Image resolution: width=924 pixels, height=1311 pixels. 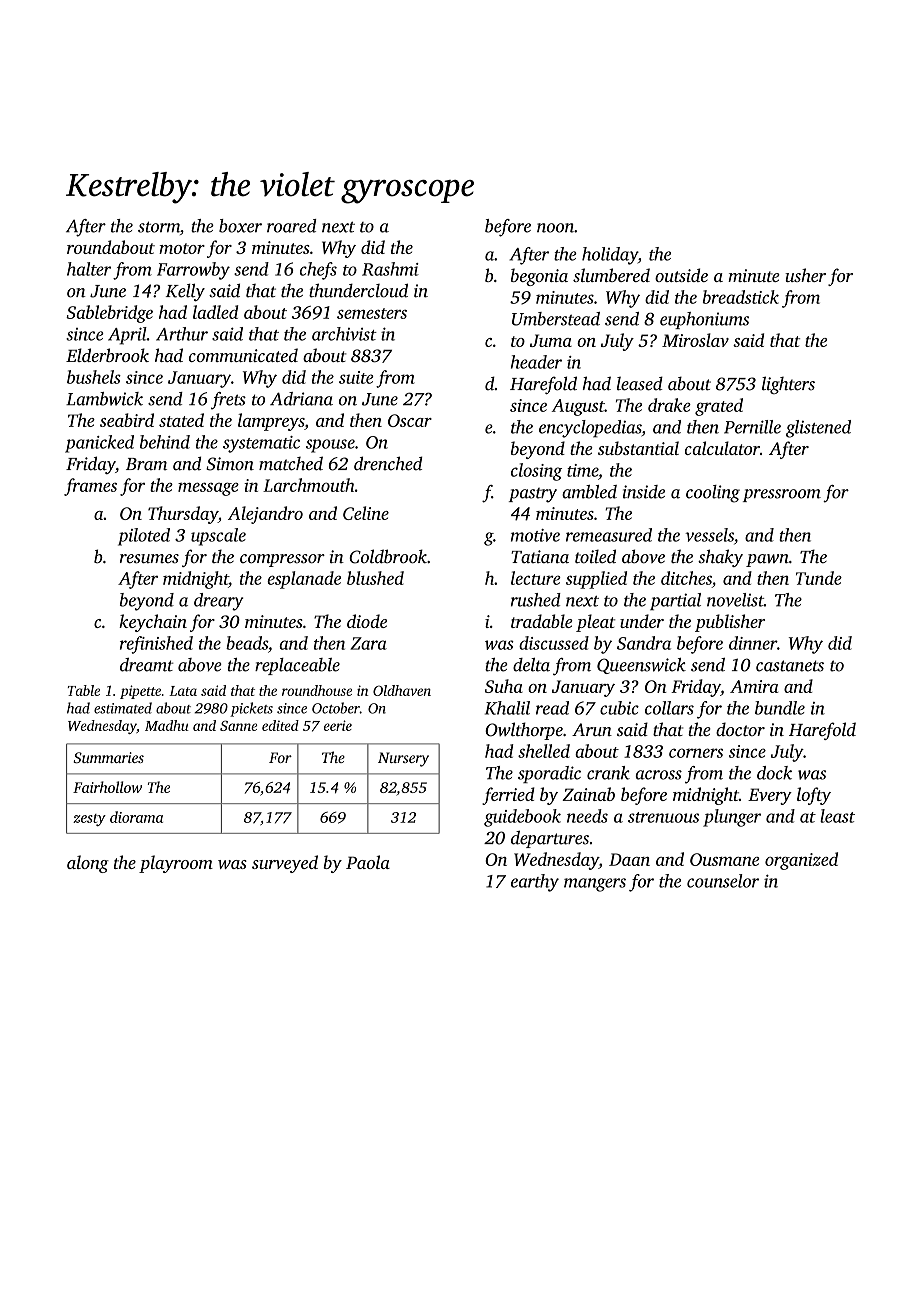 I want to click on halter, so click(x=89, y=269).
